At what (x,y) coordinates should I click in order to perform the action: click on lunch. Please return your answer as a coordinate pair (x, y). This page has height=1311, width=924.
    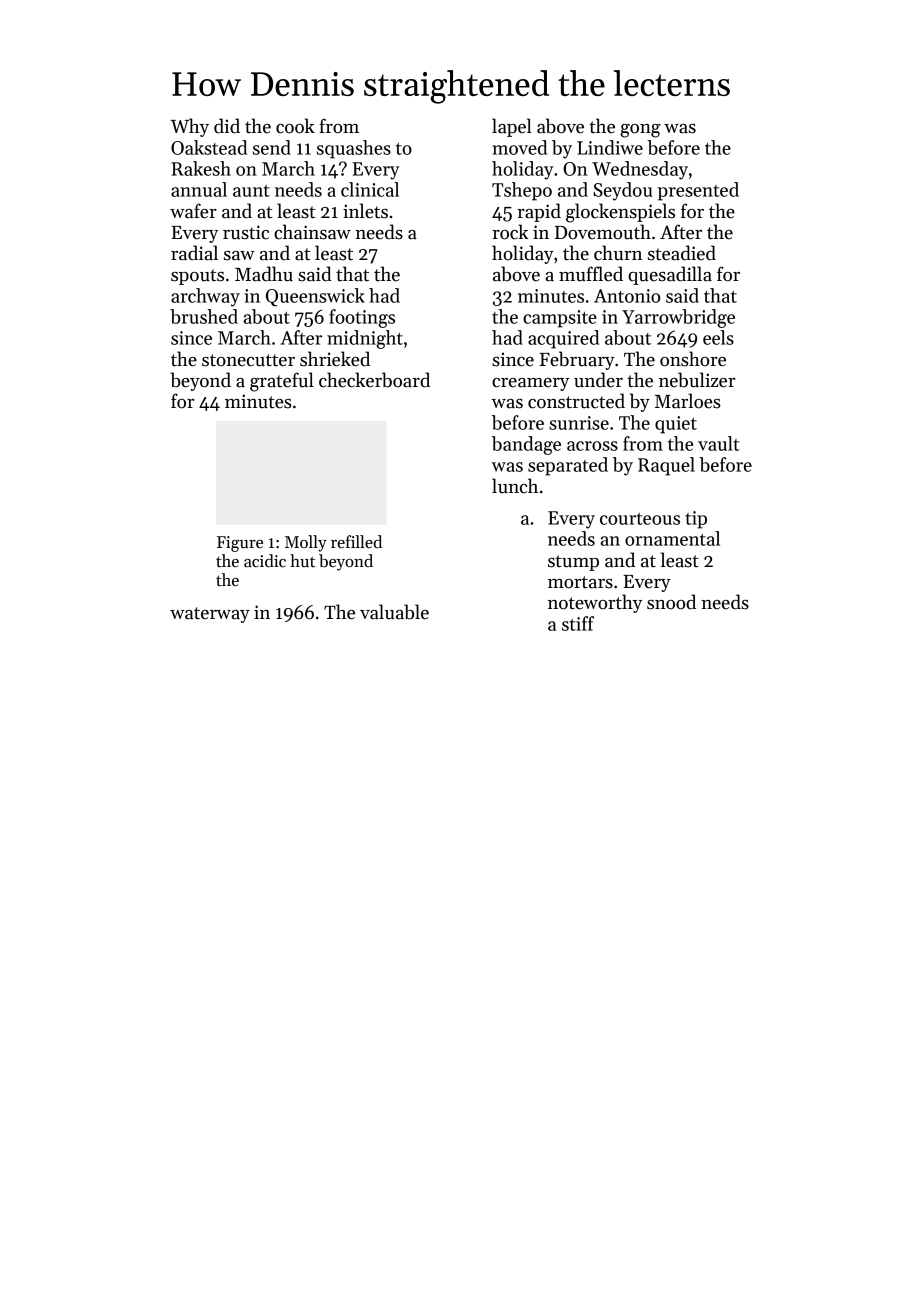
    Looking at the image, I should click on (515, 486).
